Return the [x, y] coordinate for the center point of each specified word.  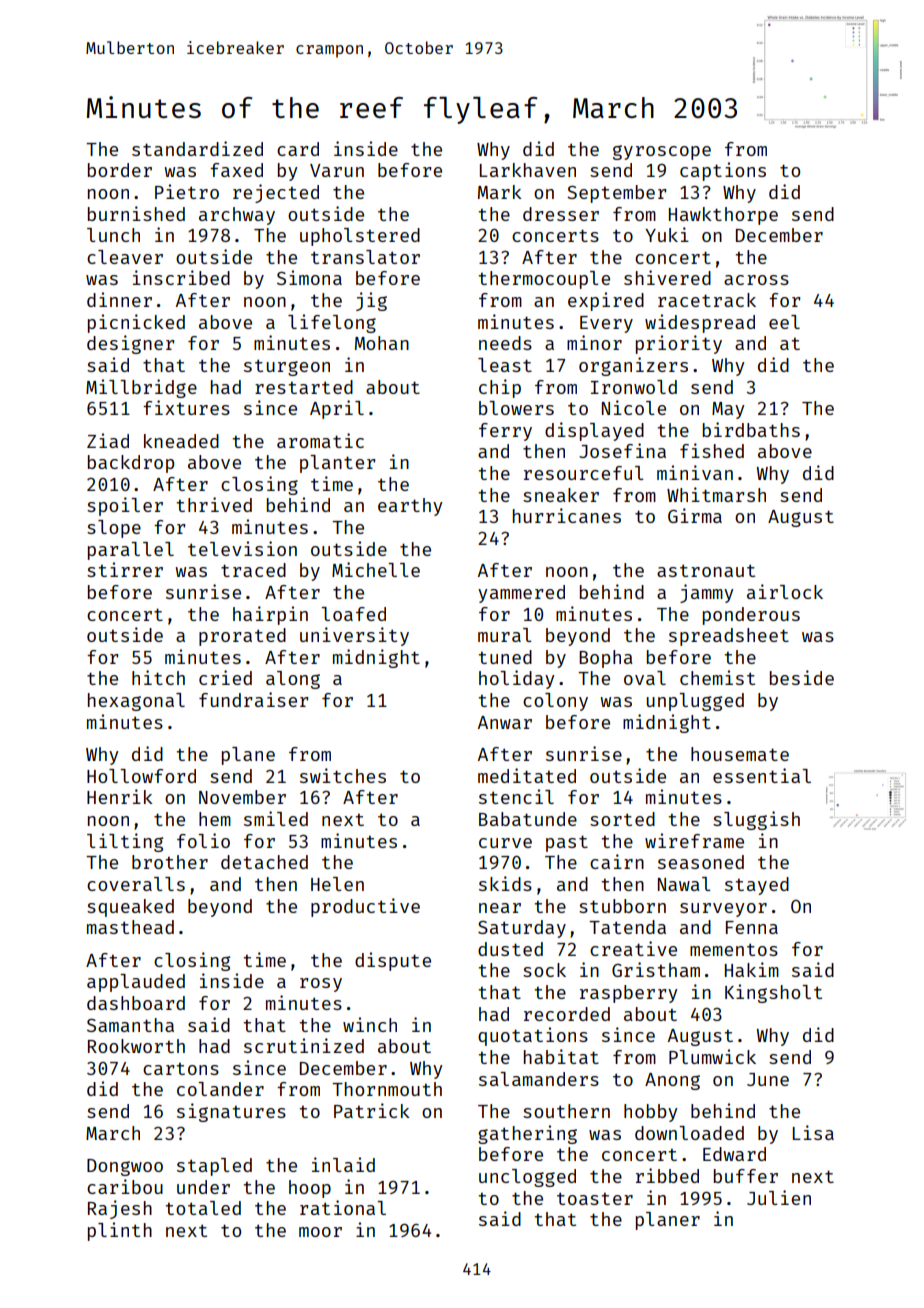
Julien [779, 1197]
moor [320, 1232]
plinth [120, 1231]
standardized [197, 148]
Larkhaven [528, 170]
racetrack [707, 300]
